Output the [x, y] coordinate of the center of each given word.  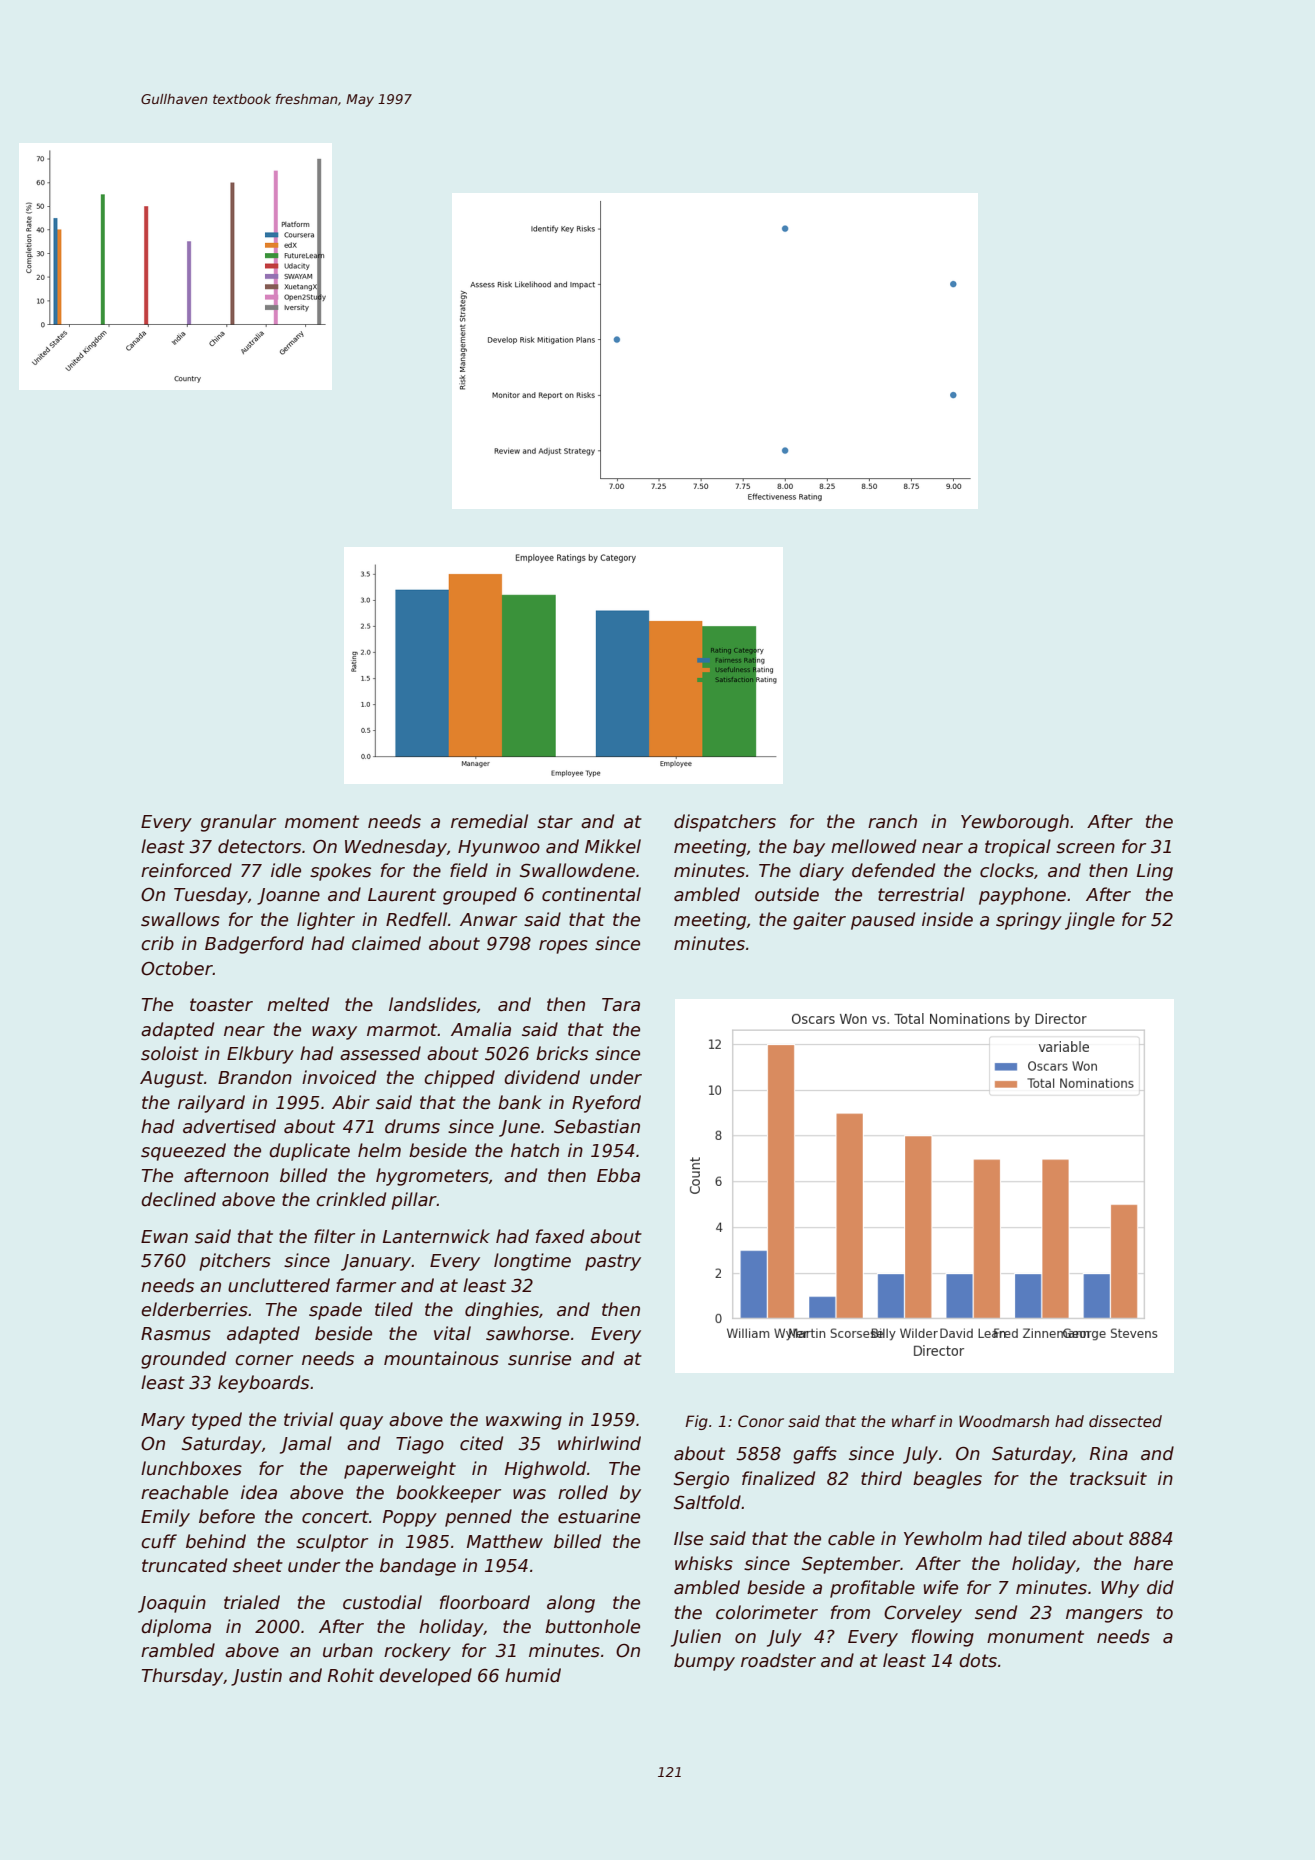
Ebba [618, 1175]
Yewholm [943, 1538]
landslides [433, 1004]
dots [978, 1660]
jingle [1090, 921]
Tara [621, 1005]
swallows [180, 919]
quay [361, 1423]
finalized [778, 1478]
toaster [221, 1005]
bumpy [704, 1662]
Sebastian [597, 1126]
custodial [382, 1602]
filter [334, 1236]
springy [1029, 921]
